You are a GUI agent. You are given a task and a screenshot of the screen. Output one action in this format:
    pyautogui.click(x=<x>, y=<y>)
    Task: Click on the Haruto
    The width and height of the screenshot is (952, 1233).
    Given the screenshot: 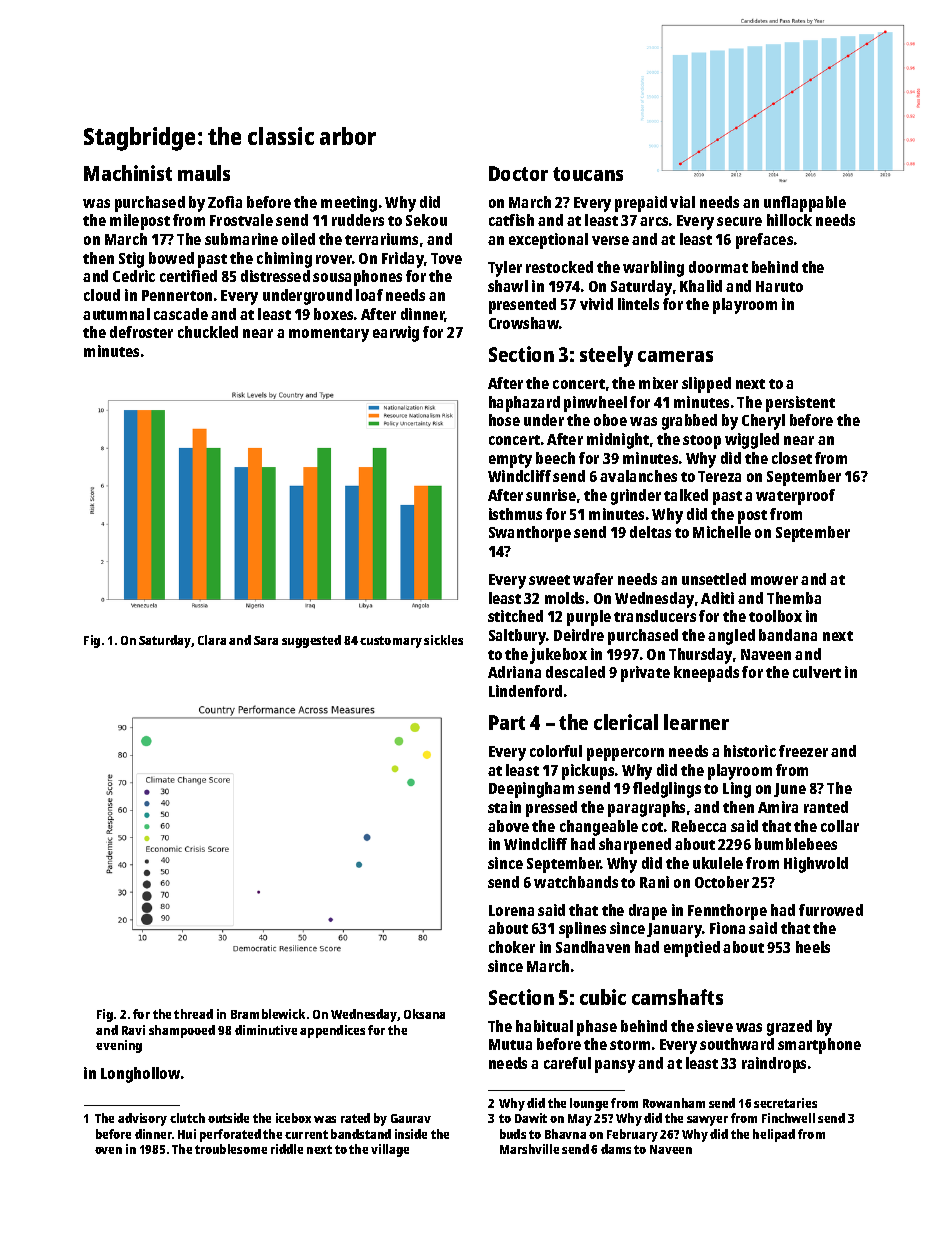 What is the action you would take?
    pyautogui.click(x=779, y=286)
